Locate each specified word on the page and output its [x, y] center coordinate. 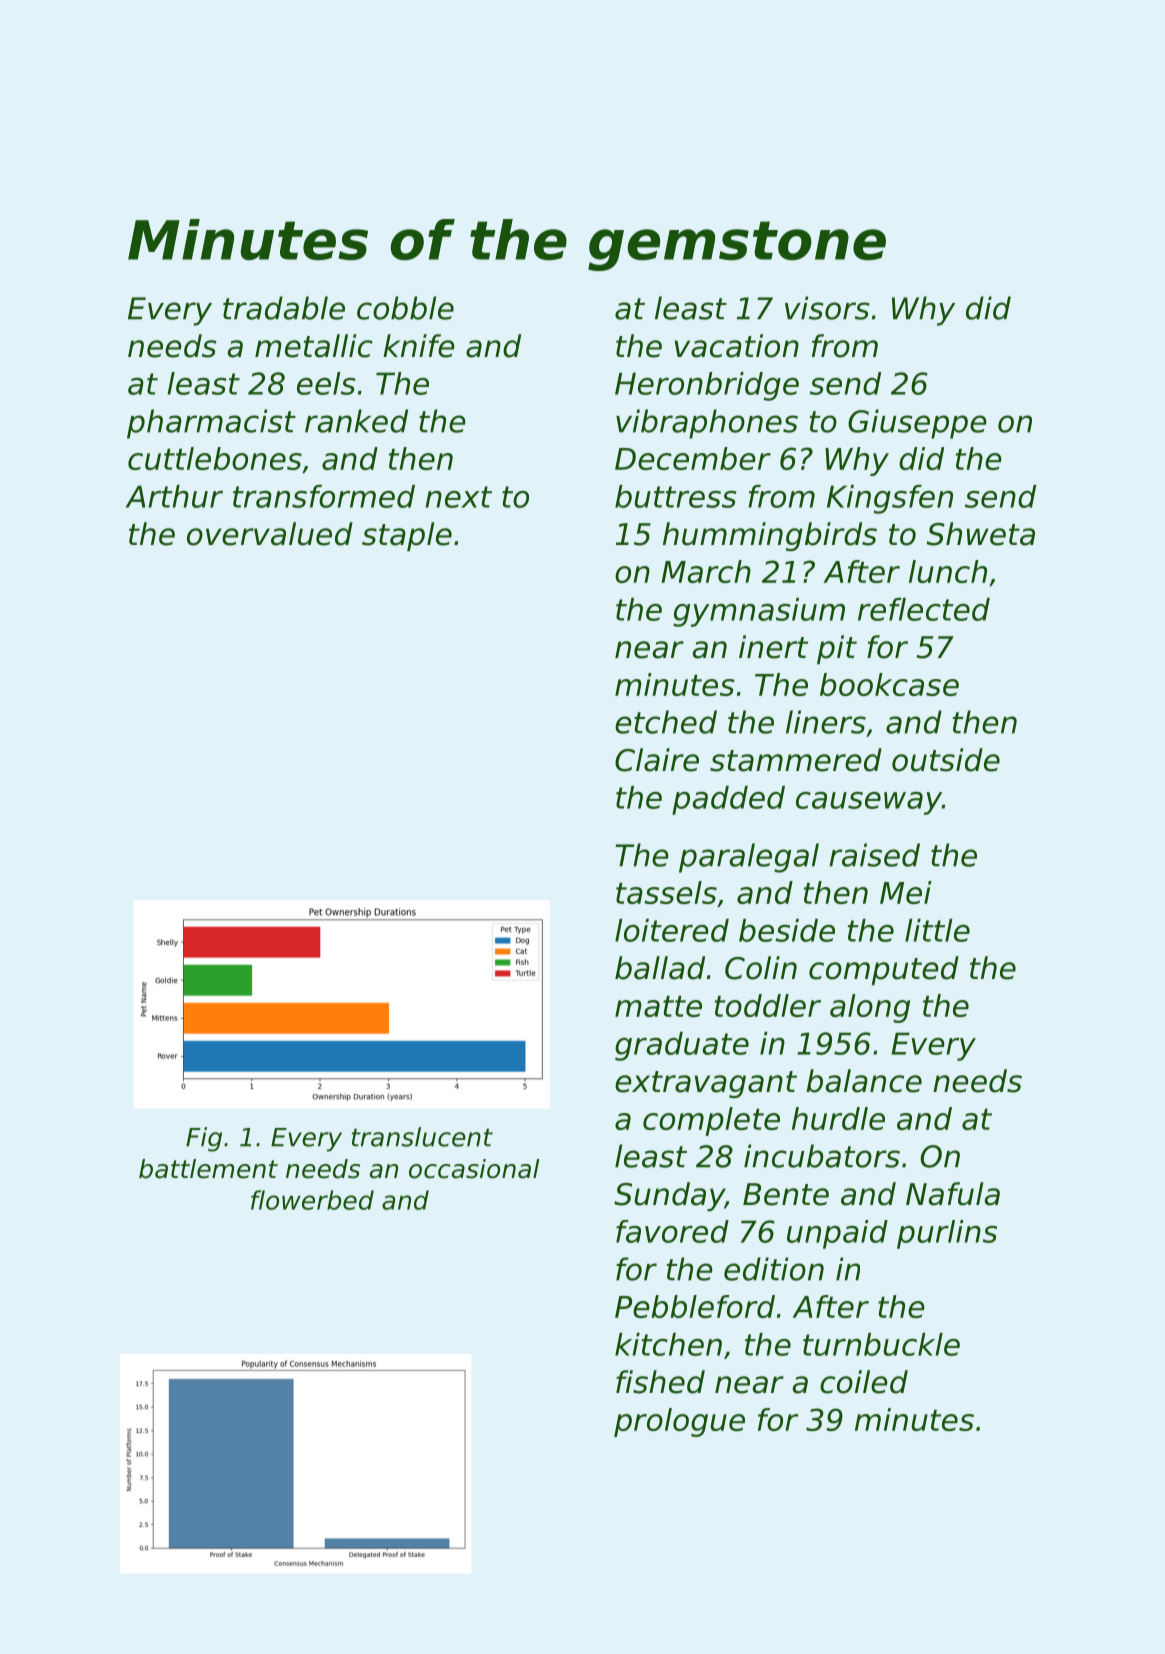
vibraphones [707, 424]
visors [827, 308]
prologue [679, 1422]
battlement [208, 1169]
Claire [657, 760]
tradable [284, 308]
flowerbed [312, 1200]
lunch [948, 571]
